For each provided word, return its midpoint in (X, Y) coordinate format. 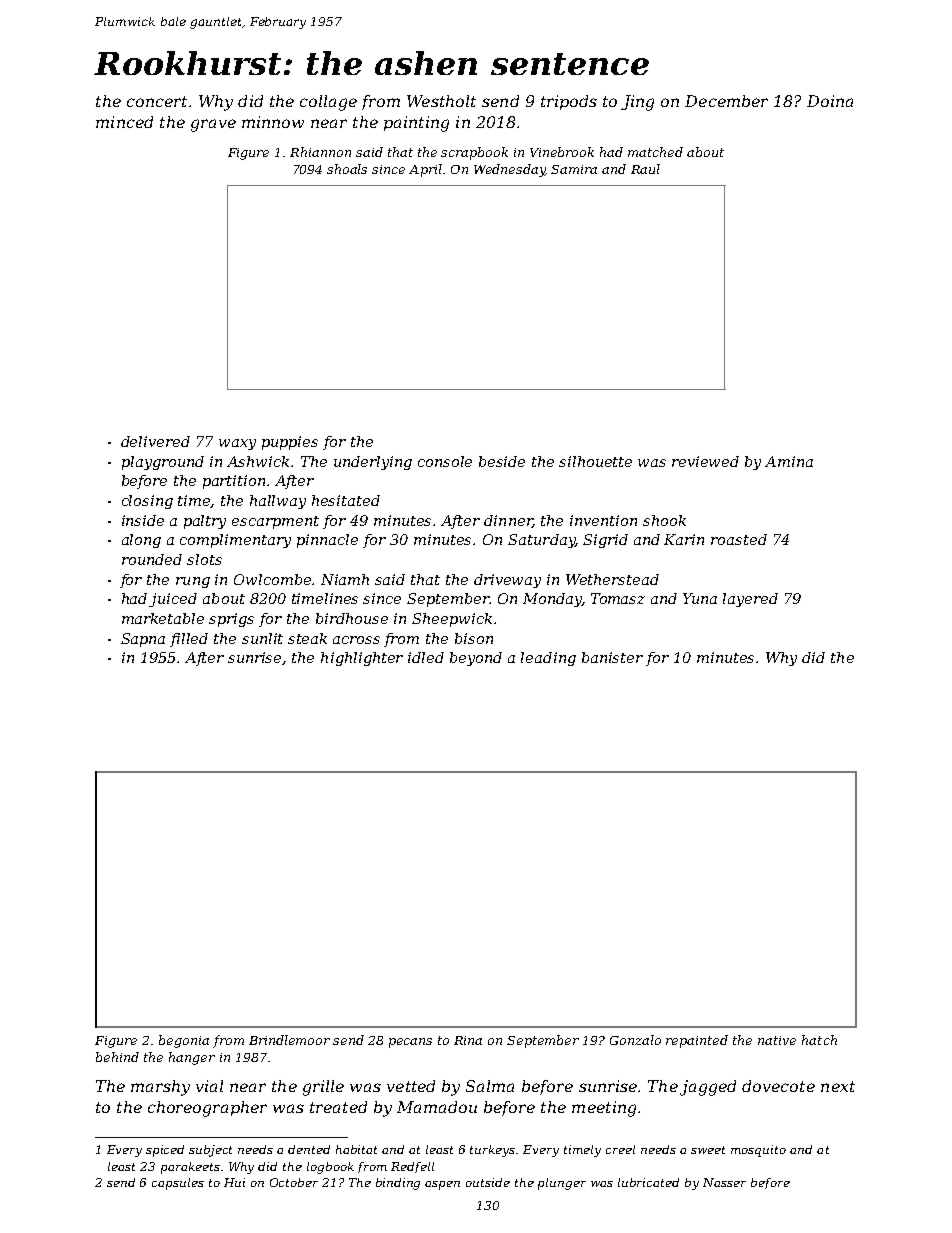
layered (750, 600)
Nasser (724, 1182)
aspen (442, 1185)
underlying (373, 463)
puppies (290, 443)
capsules (178, 1184)
